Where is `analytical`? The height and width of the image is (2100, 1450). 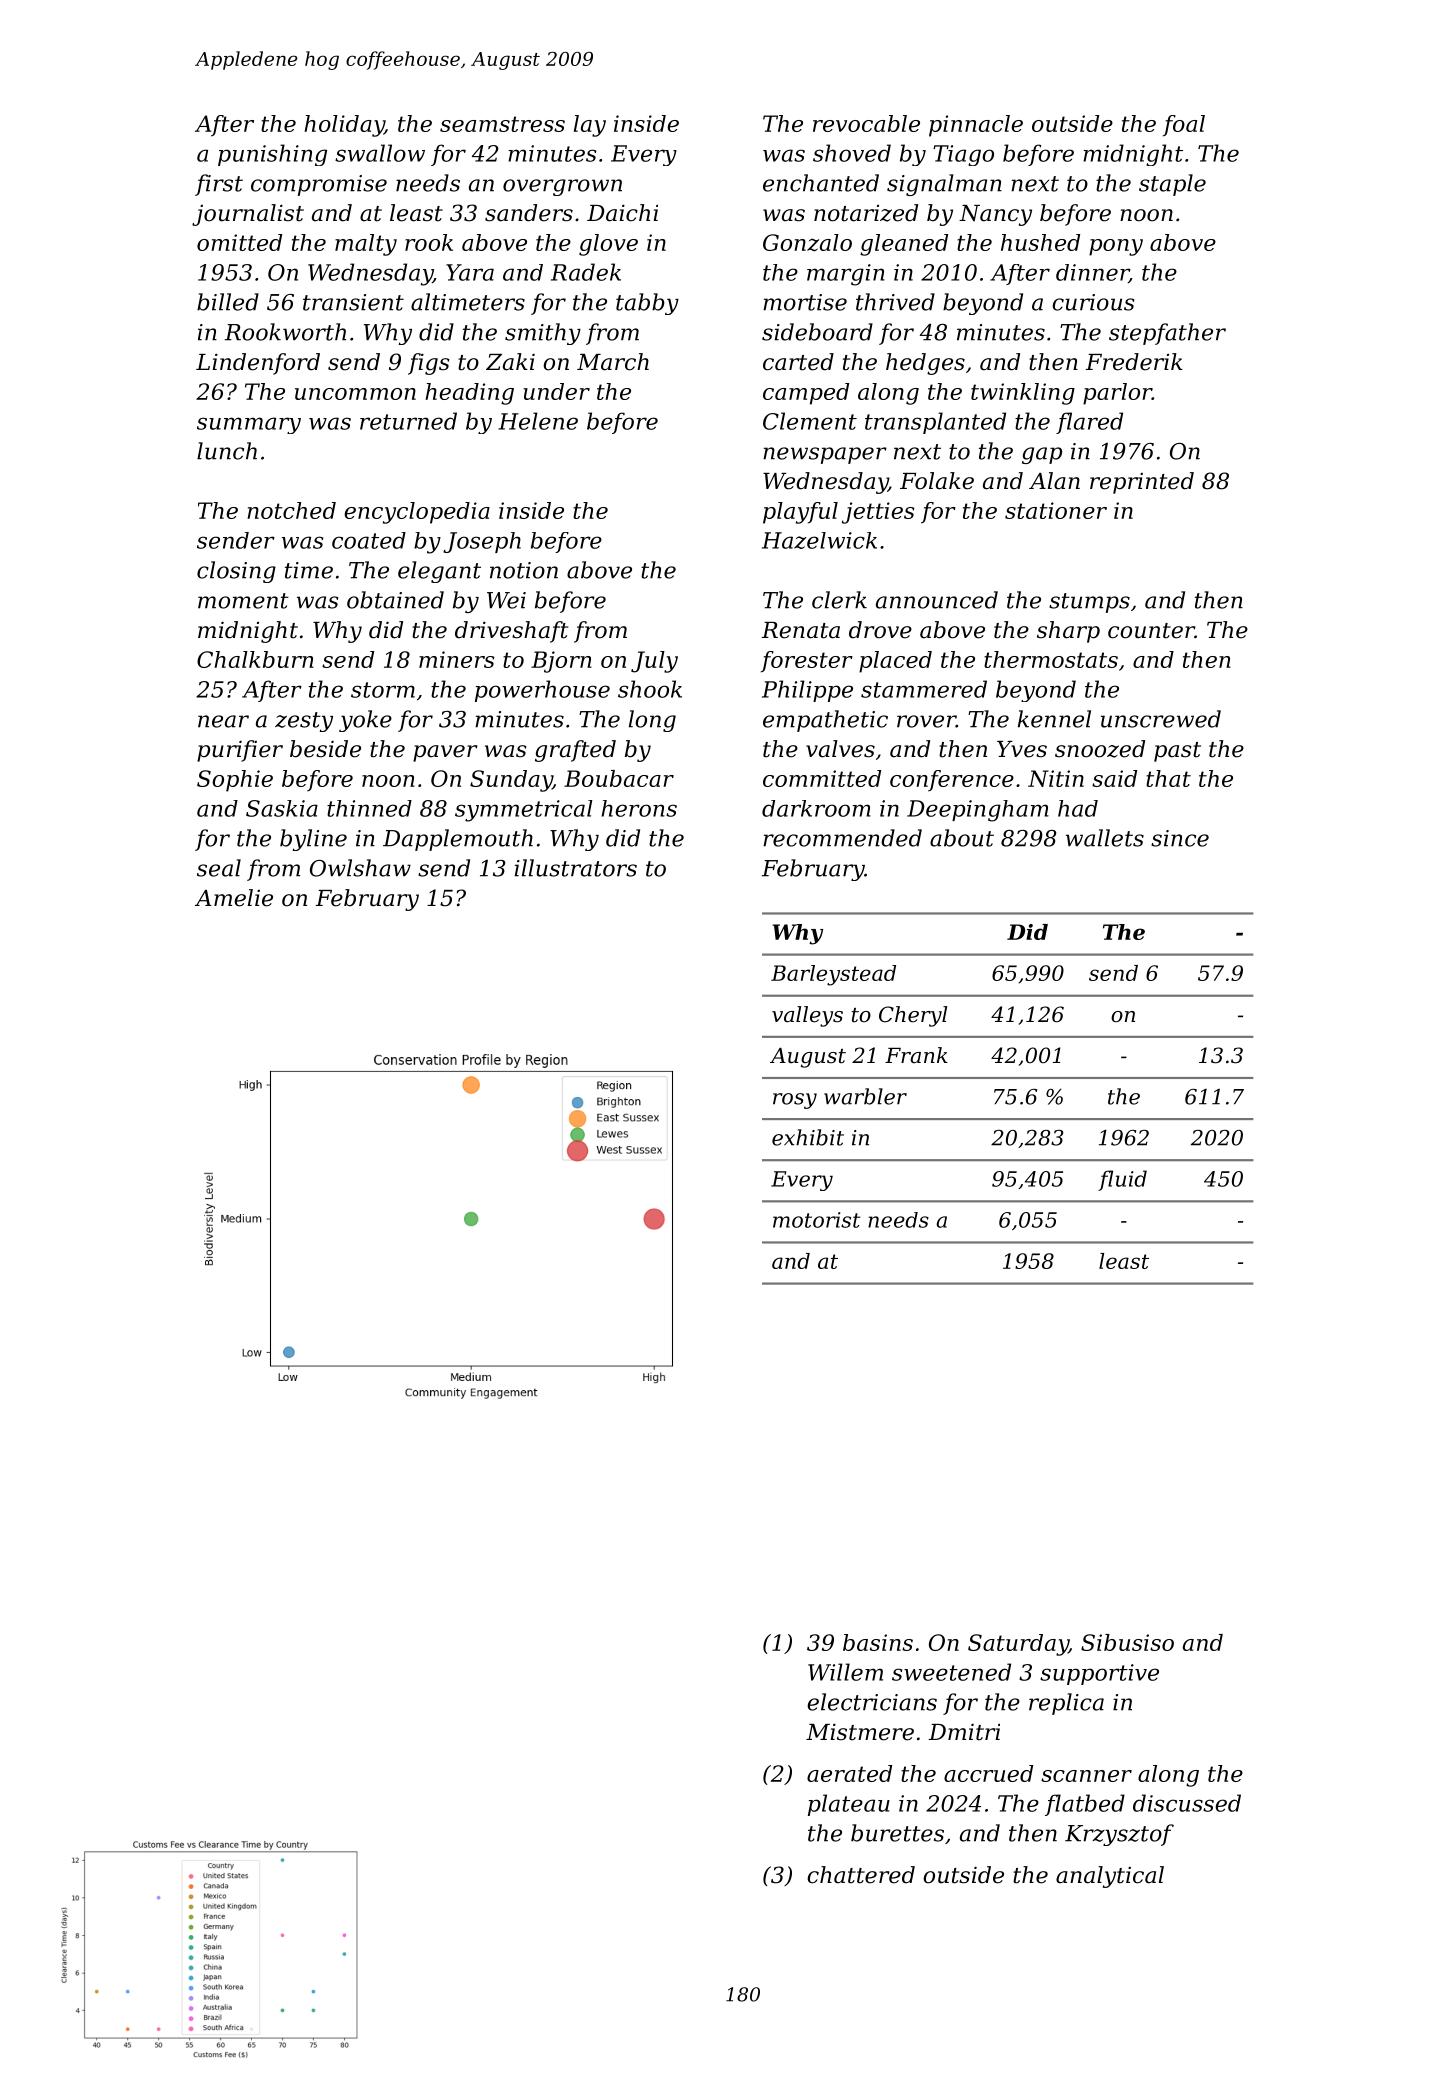 analytical is located at coordinates (1110, 1877).
